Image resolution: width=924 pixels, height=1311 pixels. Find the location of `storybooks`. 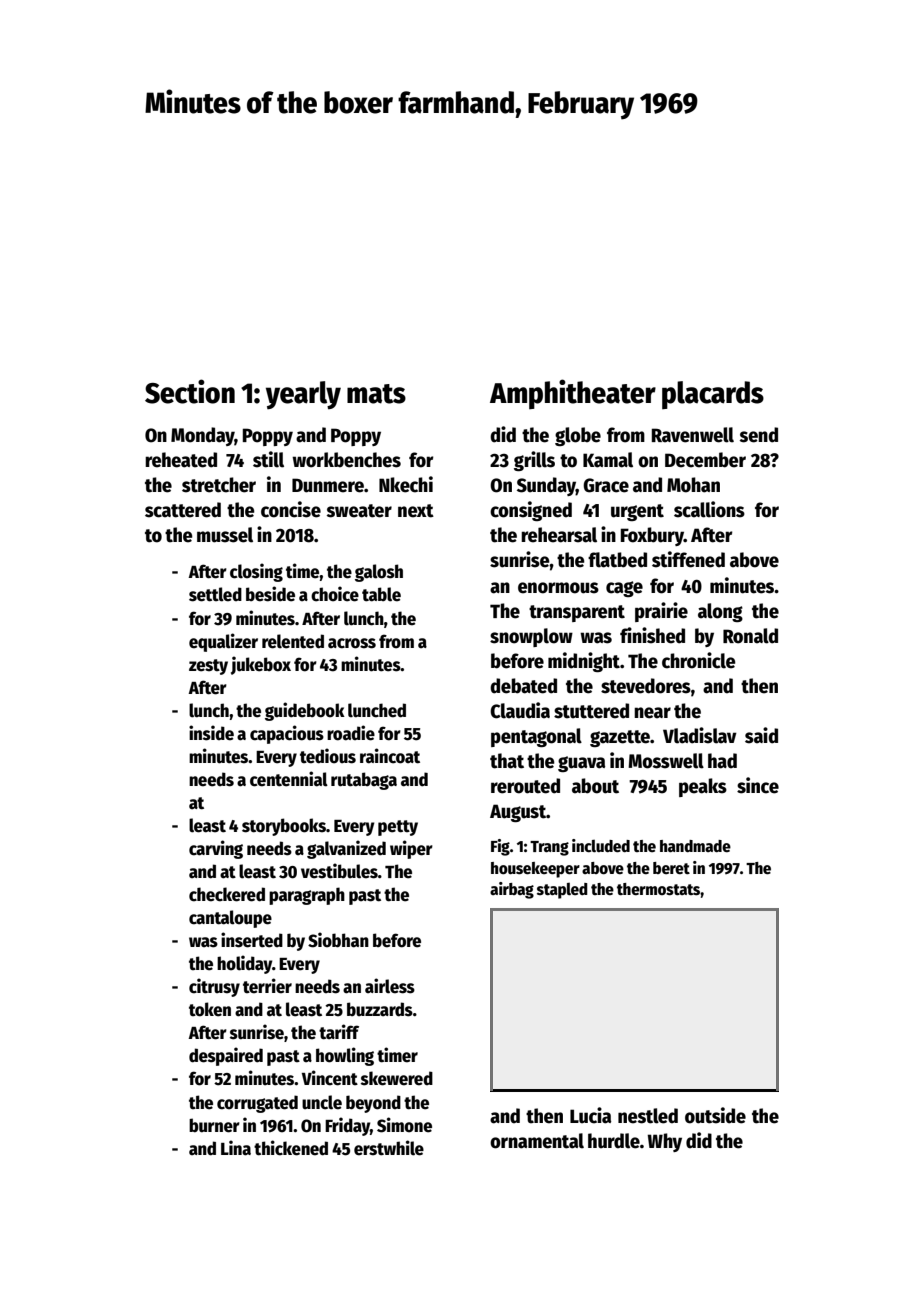

storybooks is located at coordinates (284, 827).
